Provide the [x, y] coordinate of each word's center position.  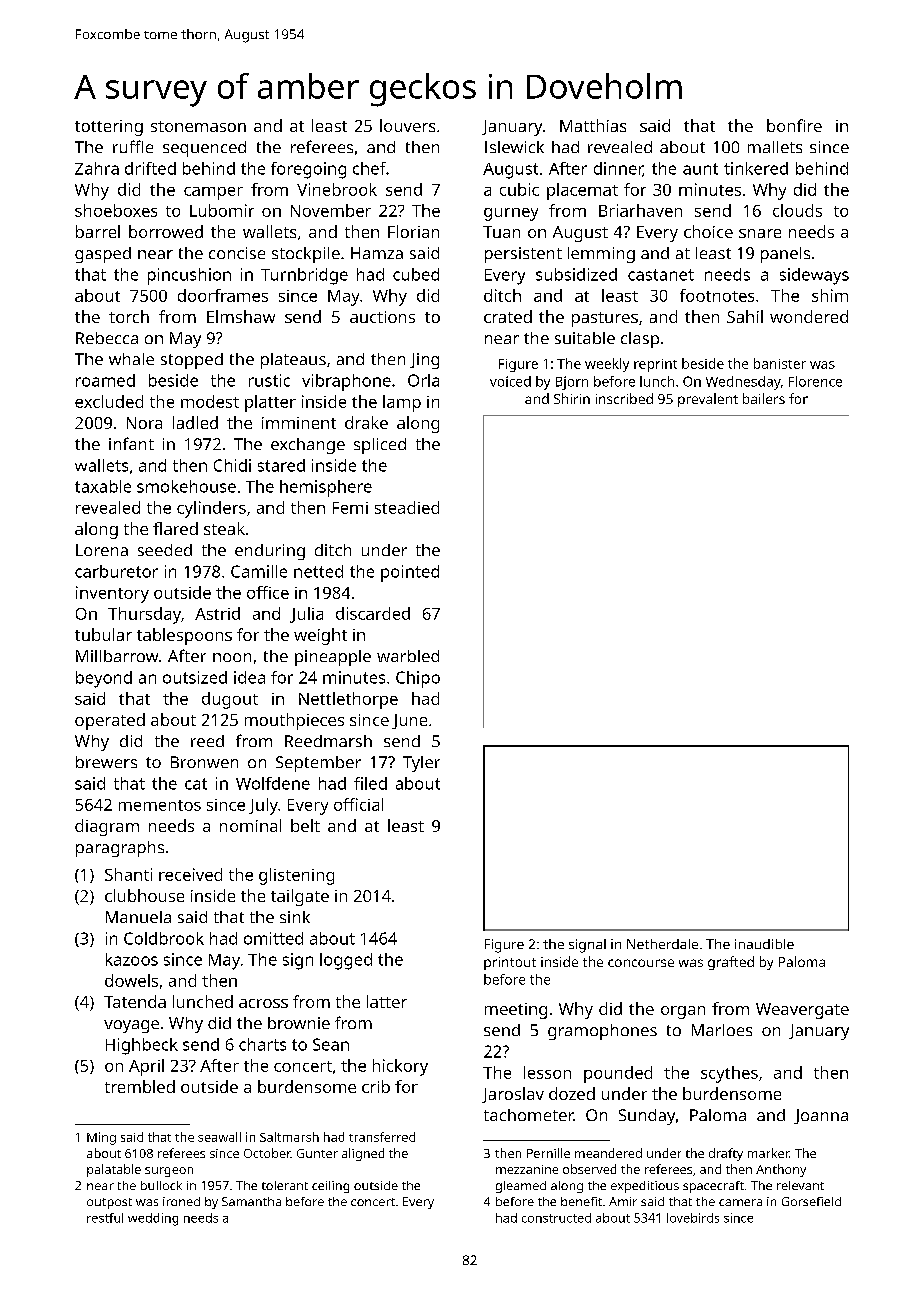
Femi [350, 508]
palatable [114, 1170]
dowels [131, 980]
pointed [410, 573]
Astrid [217, 613]
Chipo [418, 679]
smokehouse [186, 486]
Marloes [722, 1030]
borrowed [166, 231]
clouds [797, 210]
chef [369, 168]
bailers [764, 398]
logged [346, 961]
